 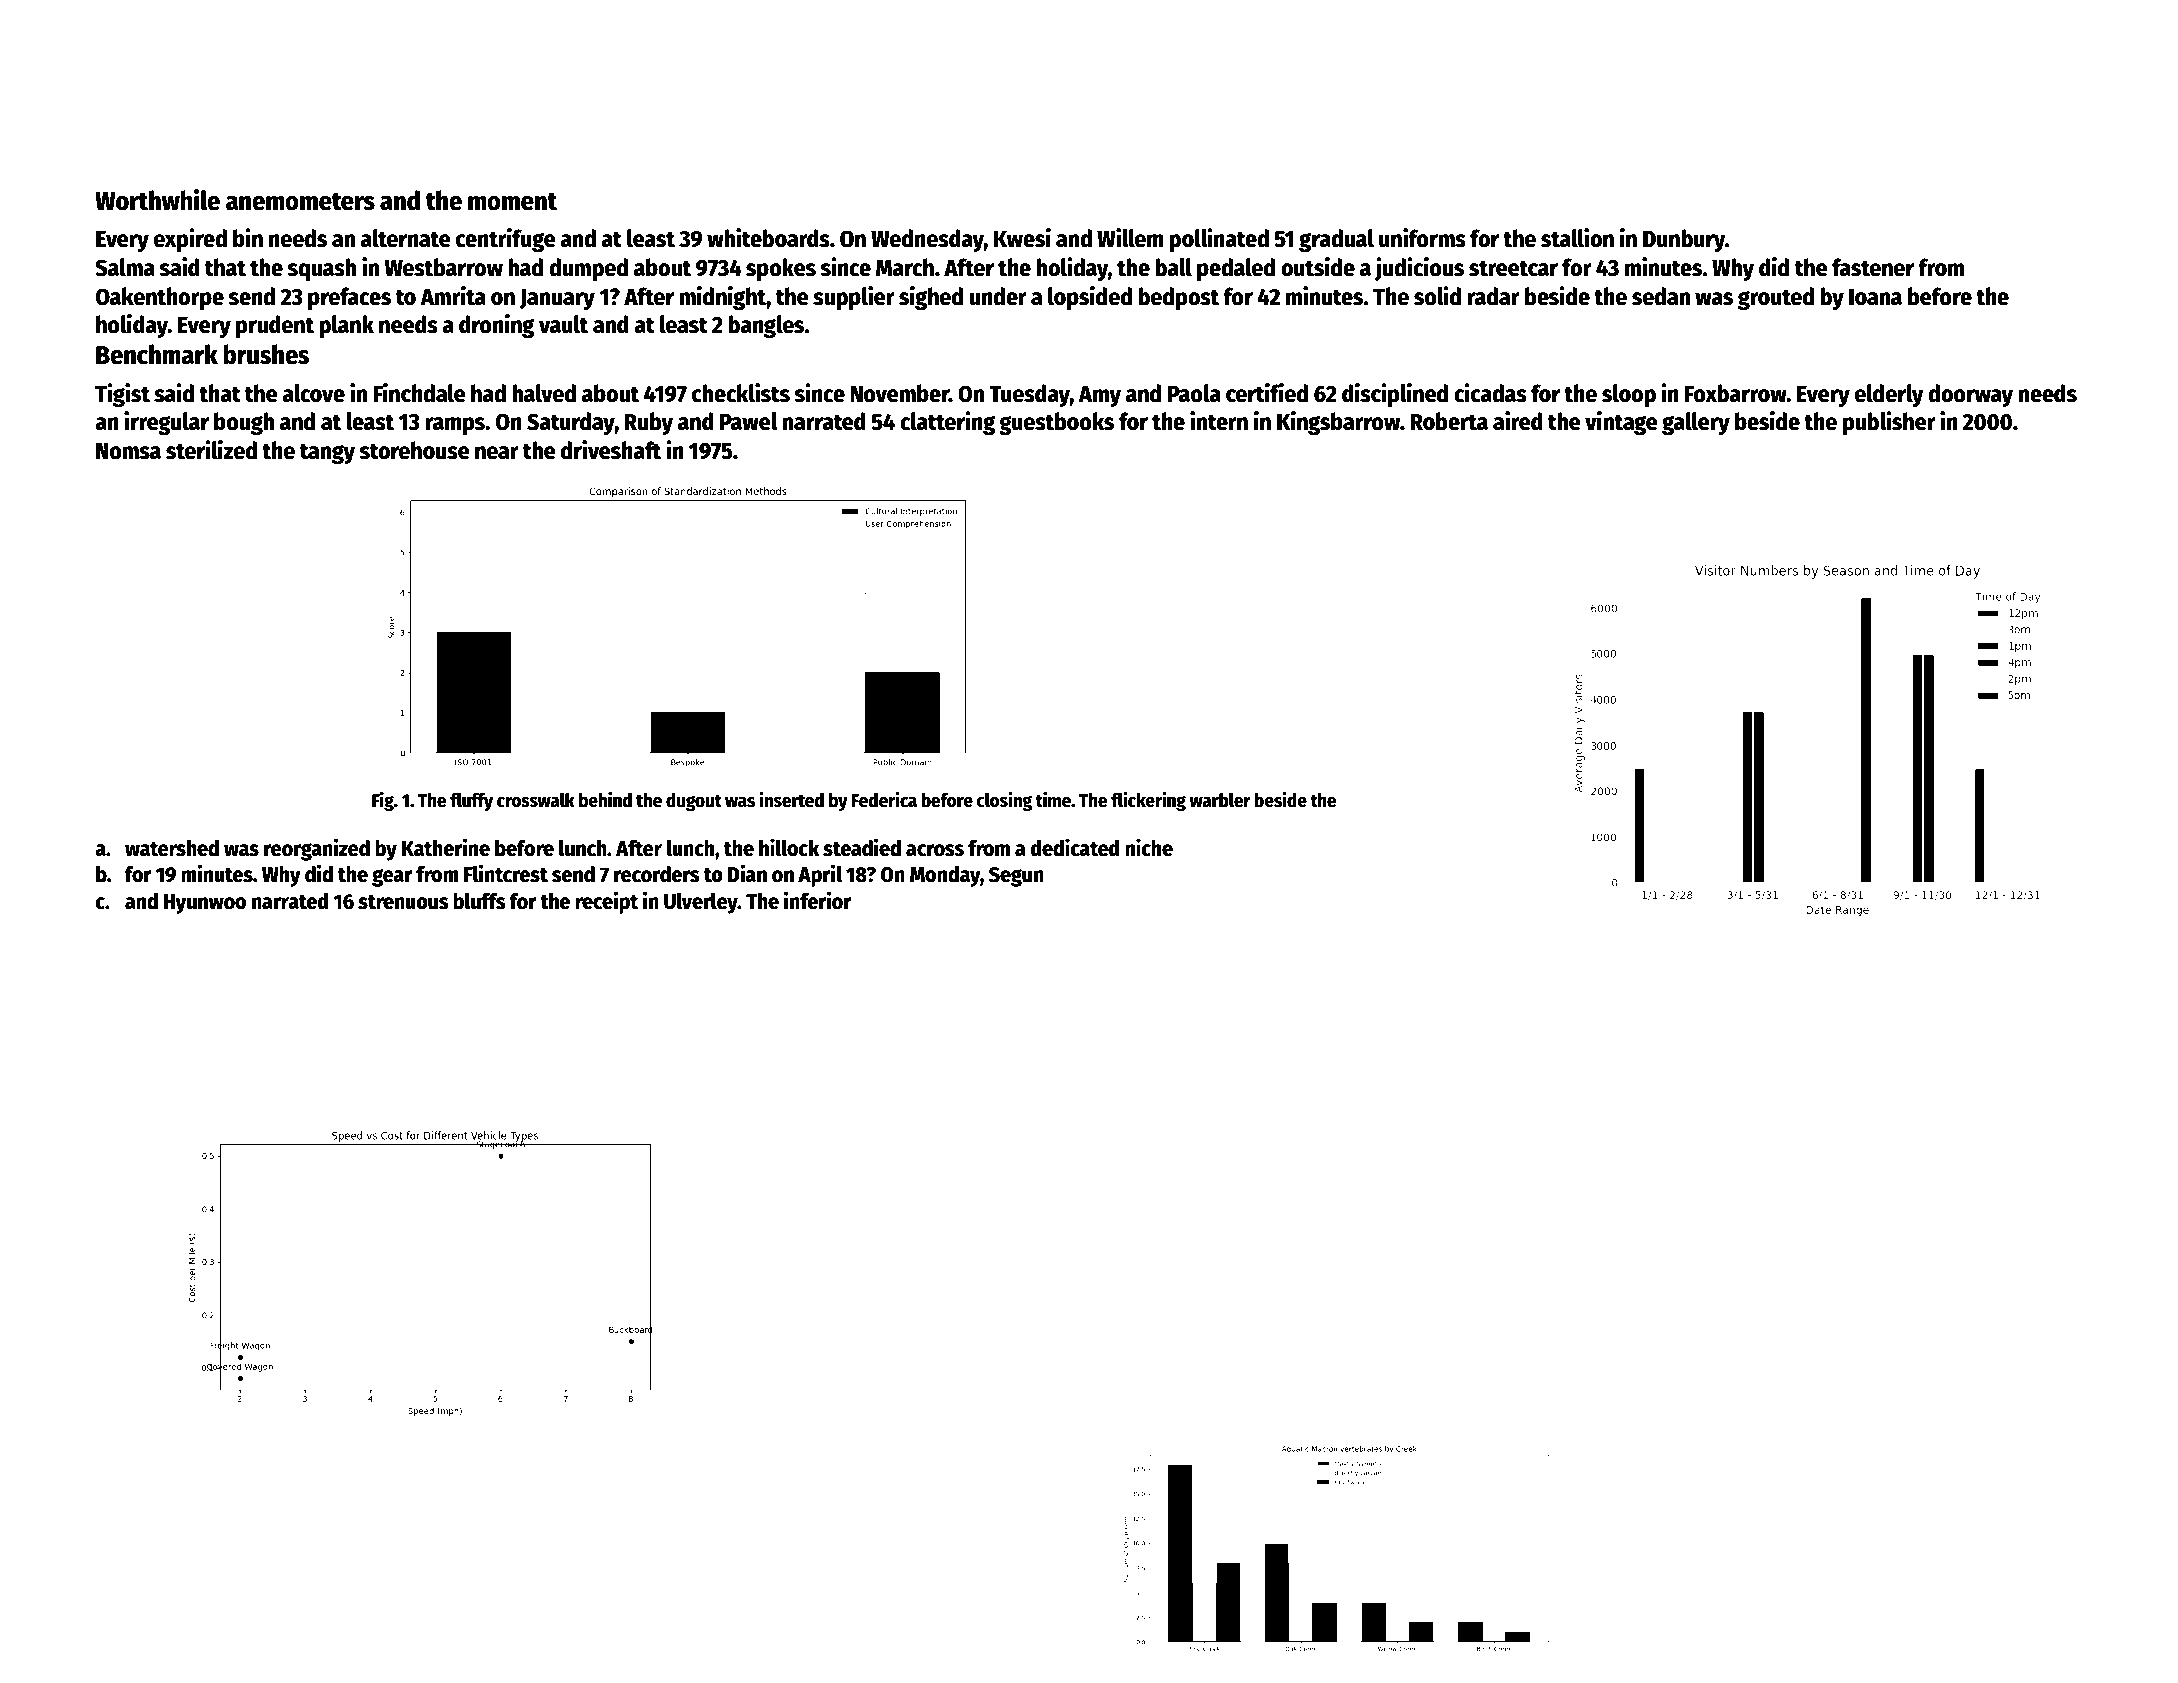 I want to click on gallery, so click(x=1696, y=423).
